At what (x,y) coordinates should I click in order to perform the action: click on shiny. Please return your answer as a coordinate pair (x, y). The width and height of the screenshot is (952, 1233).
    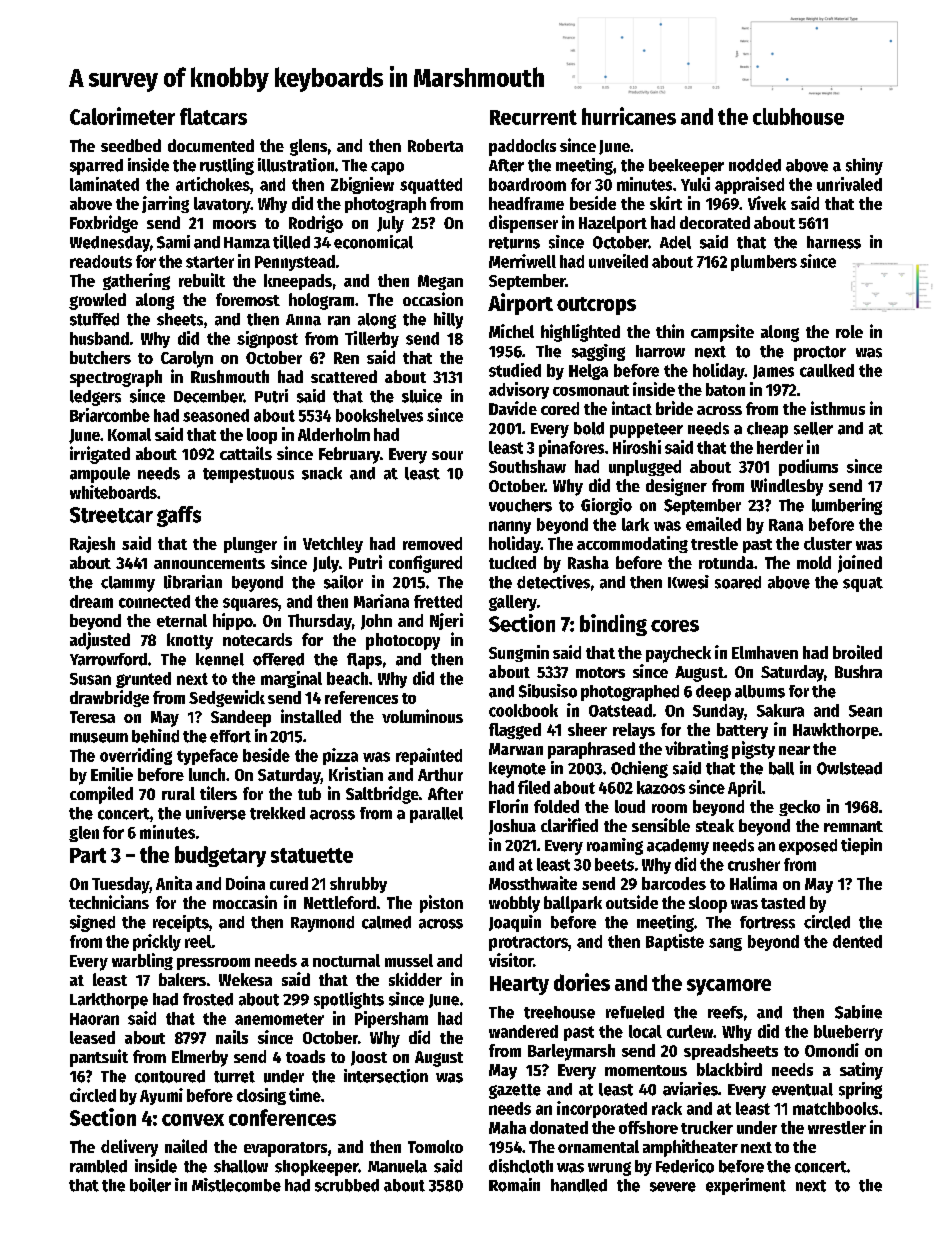
    Looking at the image, I should click on (864, 166).
